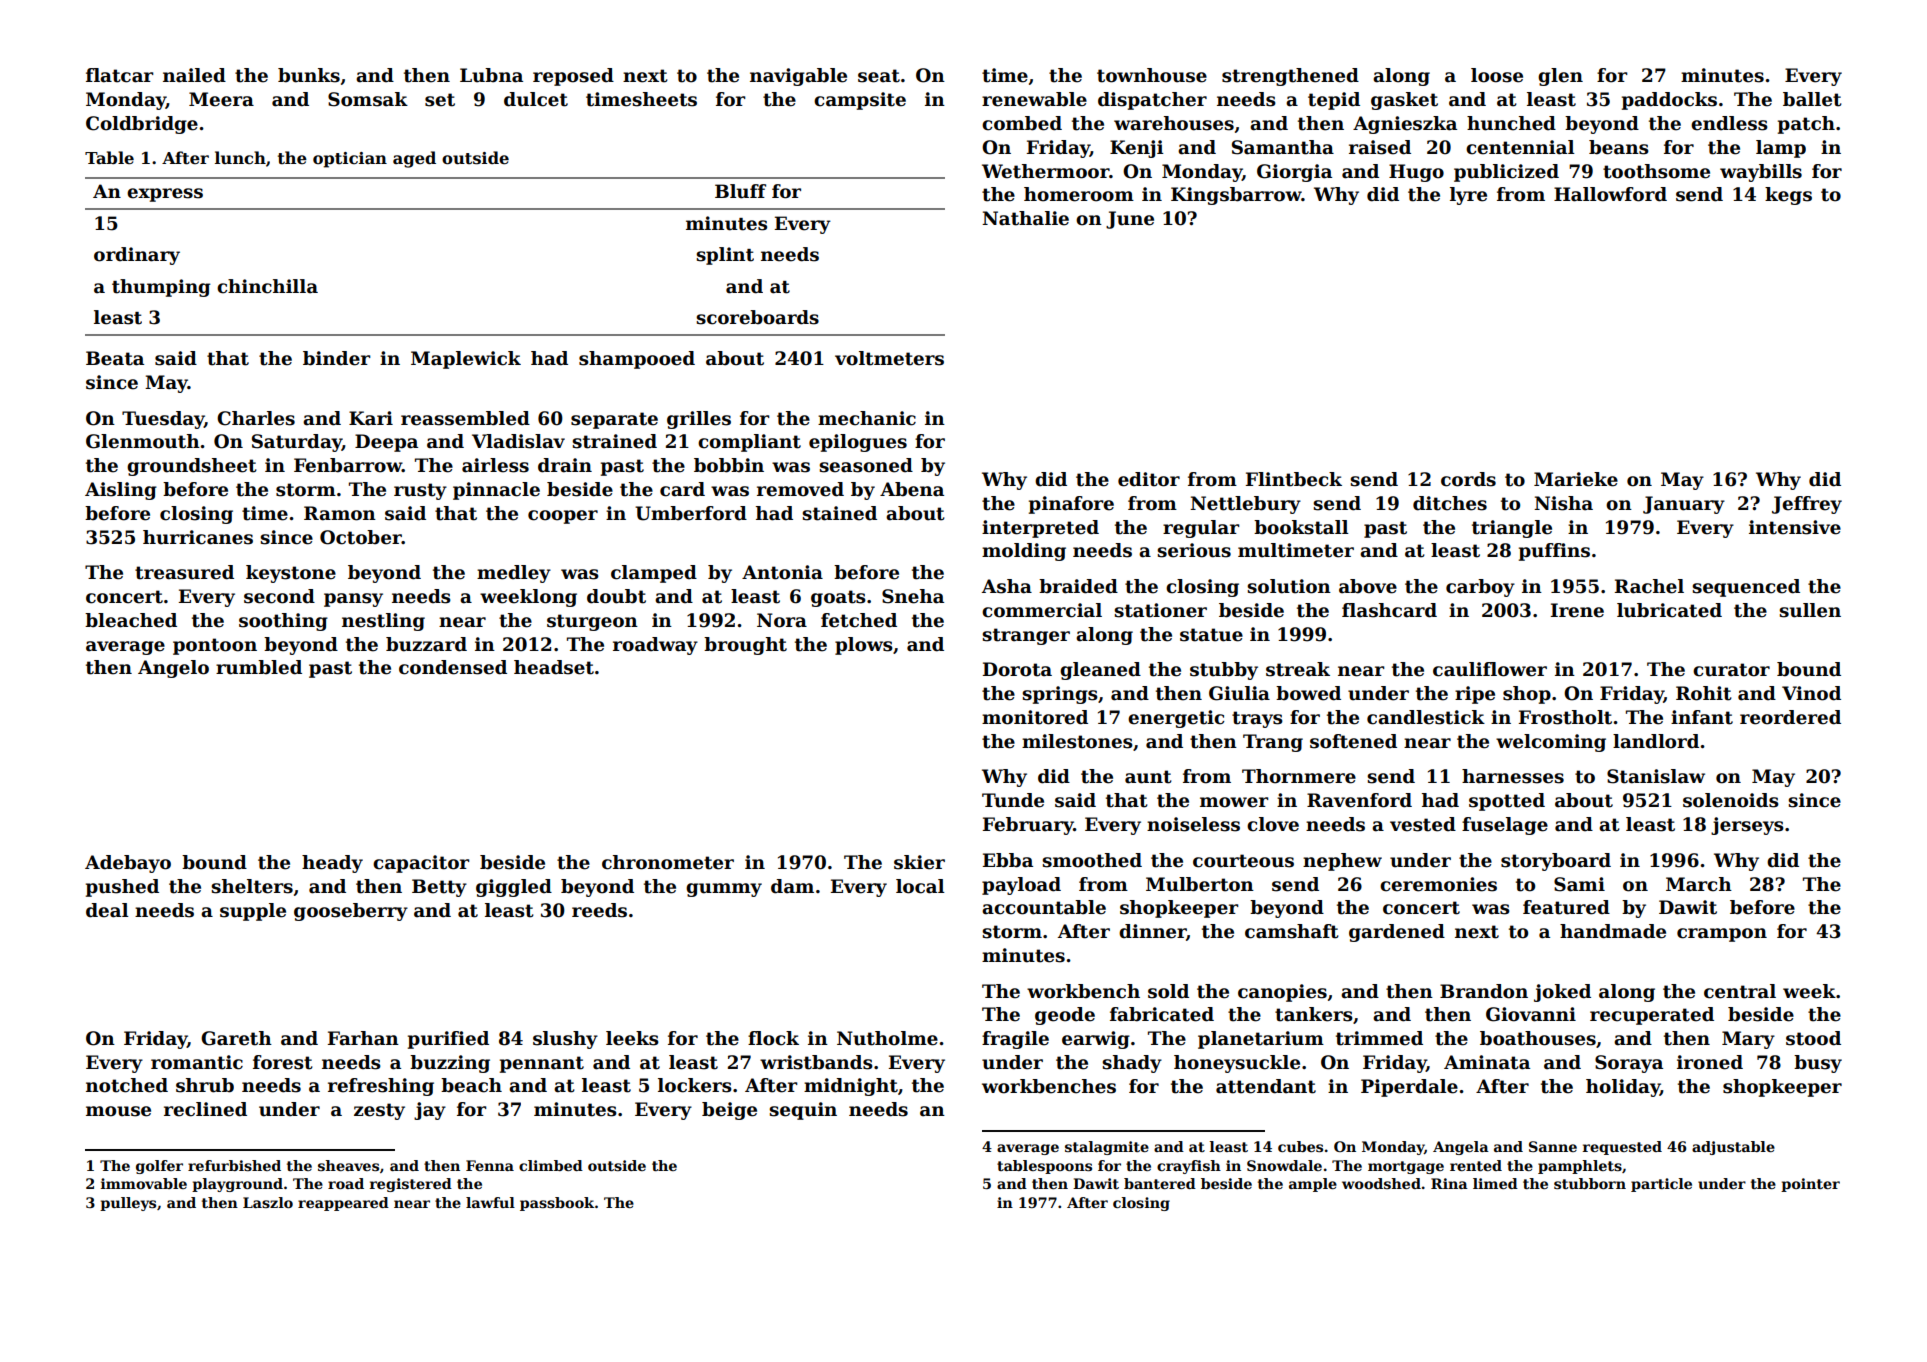 Image resolution: width=1927 pixels, height=1362 pixels. Describe the element at coordinates (1497, 75) in the page. I see `loose` at that location.
